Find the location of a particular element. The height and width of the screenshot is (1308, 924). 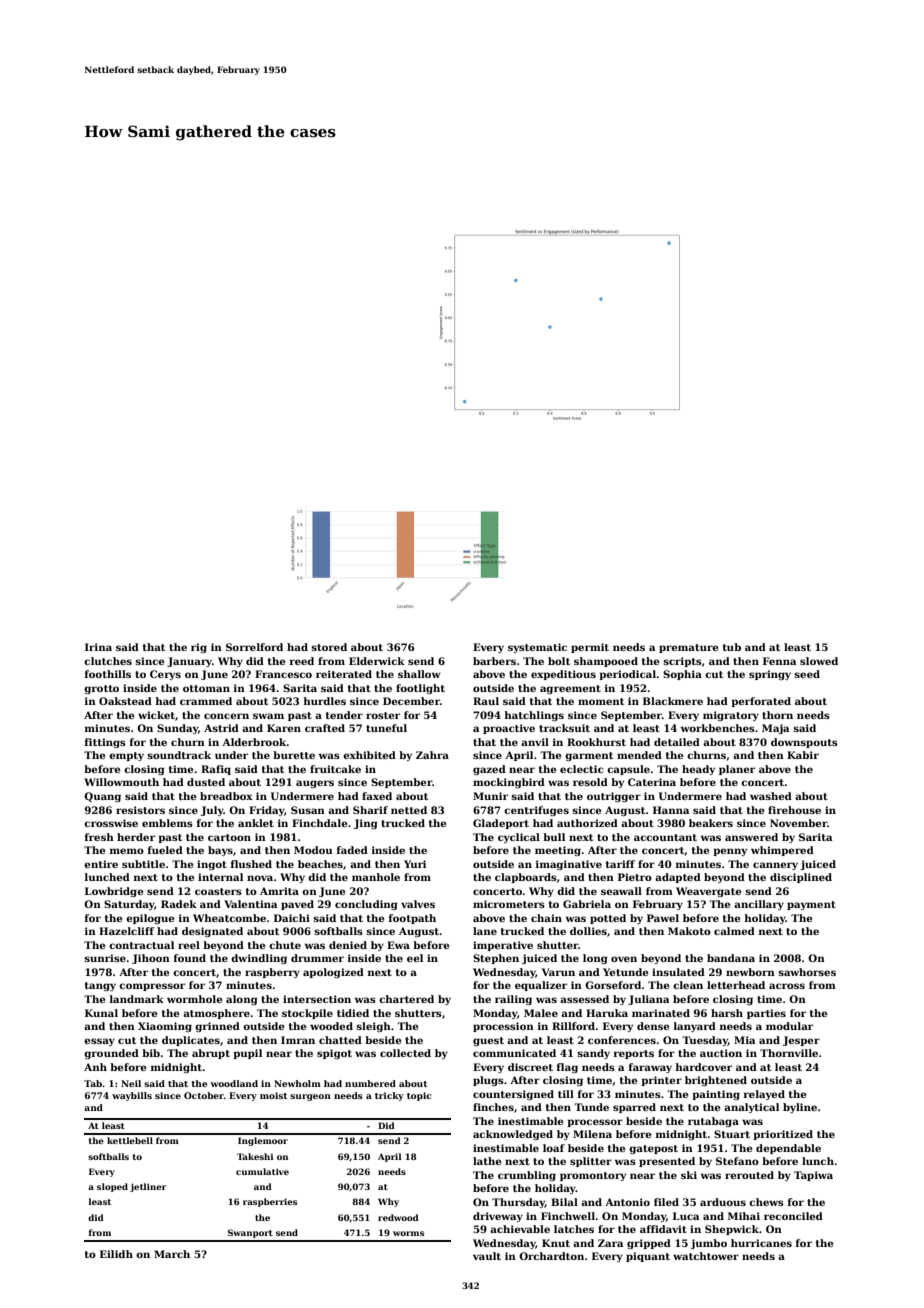

collected is located at coordinates (405, 1053).
